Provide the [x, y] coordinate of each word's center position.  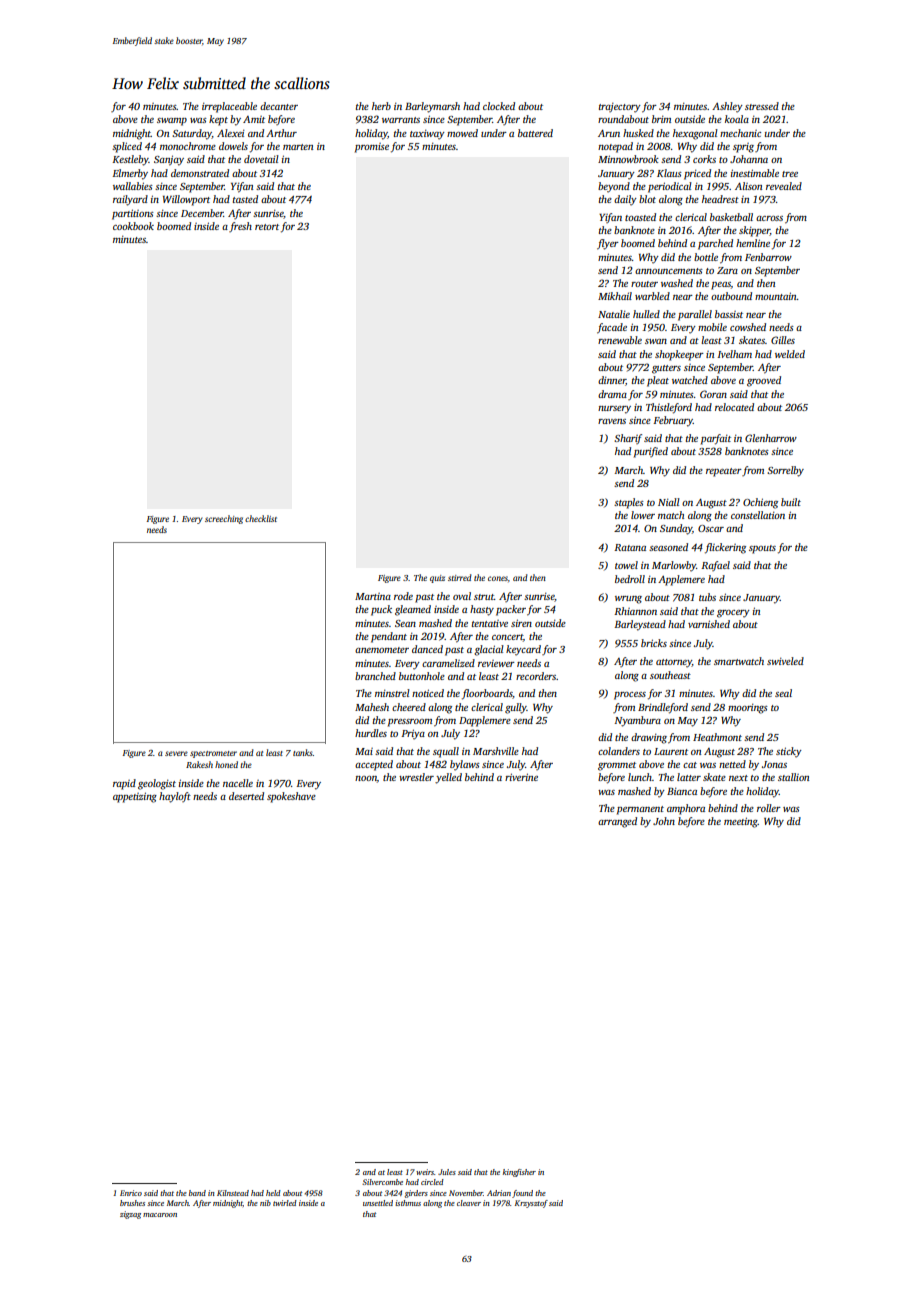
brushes [132, 1203]
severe [176, 753]
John [664, 821]
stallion [793, 777]
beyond [614, 187]
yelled [448, 778]
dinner [612, 381]
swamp [172, 122]
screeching [224, 519]
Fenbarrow [768, 257]
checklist [261, 518]
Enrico [131, 1193]
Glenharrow [771, 438]
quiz [437, 579]
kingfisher [519, 1173]
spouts [762, 549]
